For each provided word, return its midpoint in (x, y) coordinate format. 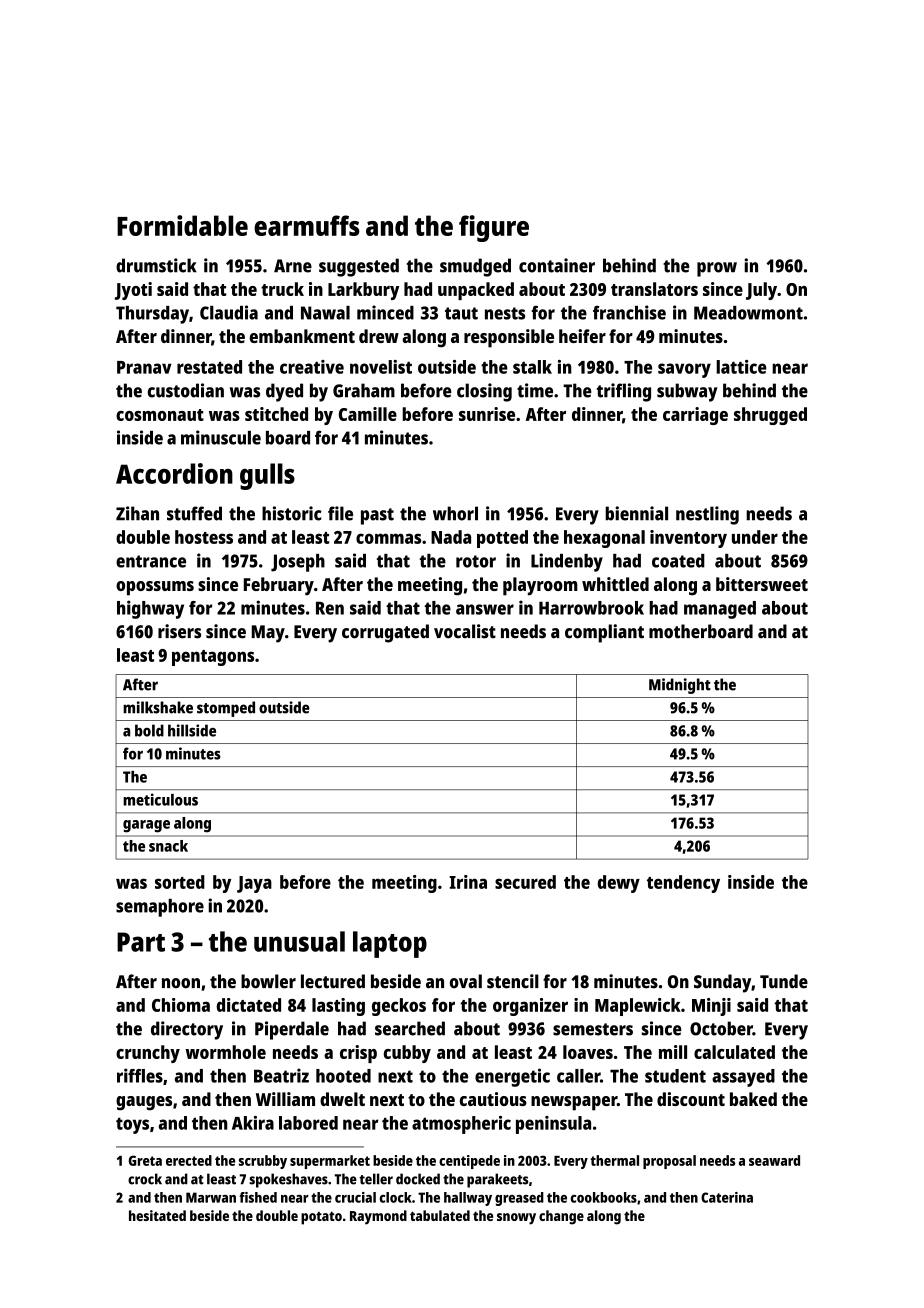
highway (150, 609)
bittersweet (762, 584)
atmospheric (461, 1125)
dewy (619, 884)
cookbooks (604, 1197)
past (377, 516)
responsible (509, 338)
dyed (284, 392)
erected (189, 1160)
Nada (451, 537)
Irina (468, 882)
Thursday (152, 315)
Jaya (254, 884)
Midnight (680, 686)
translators (654, 289)
